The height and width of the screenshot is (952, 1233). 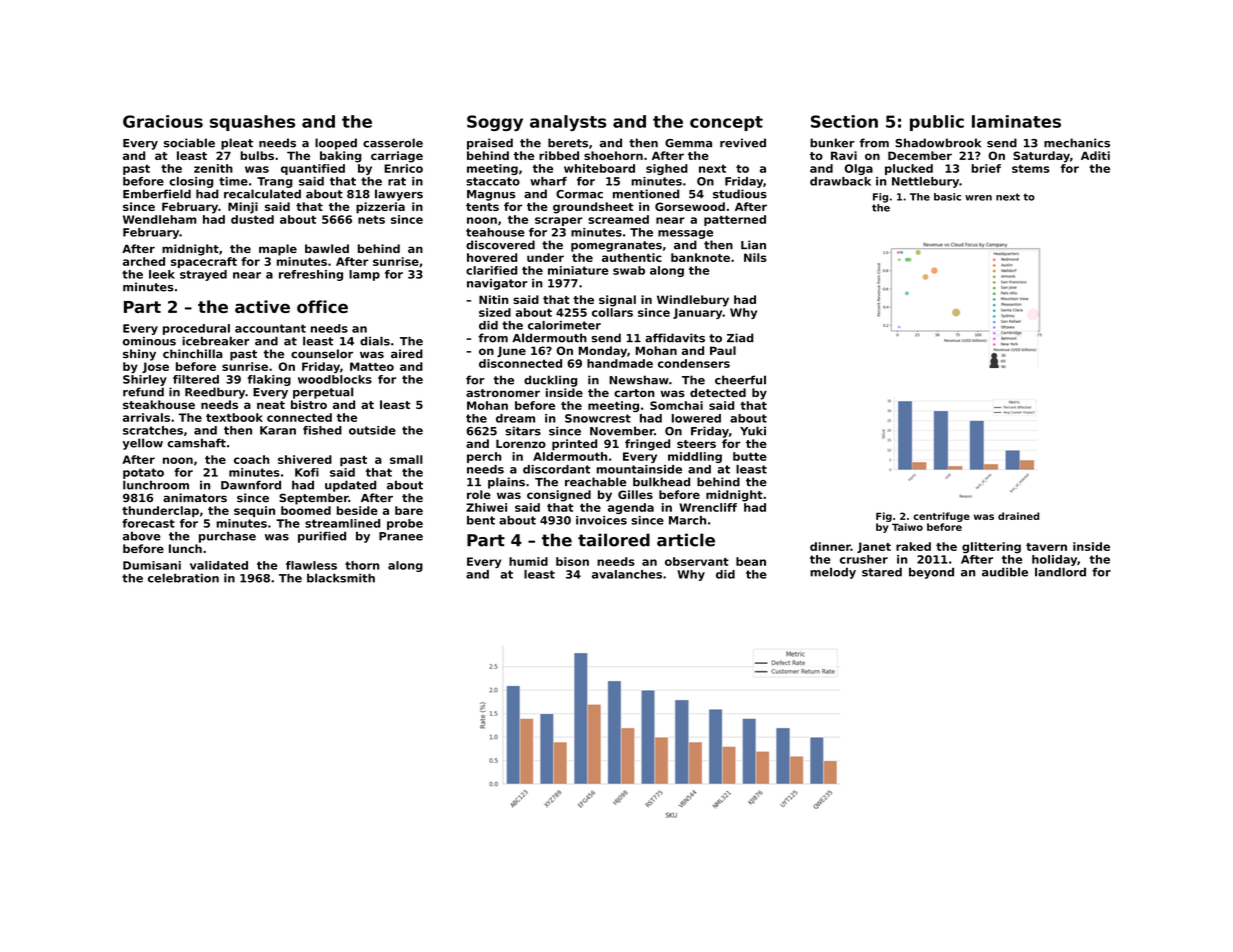 I want to click on audible, so click(x=1005, y=572).
